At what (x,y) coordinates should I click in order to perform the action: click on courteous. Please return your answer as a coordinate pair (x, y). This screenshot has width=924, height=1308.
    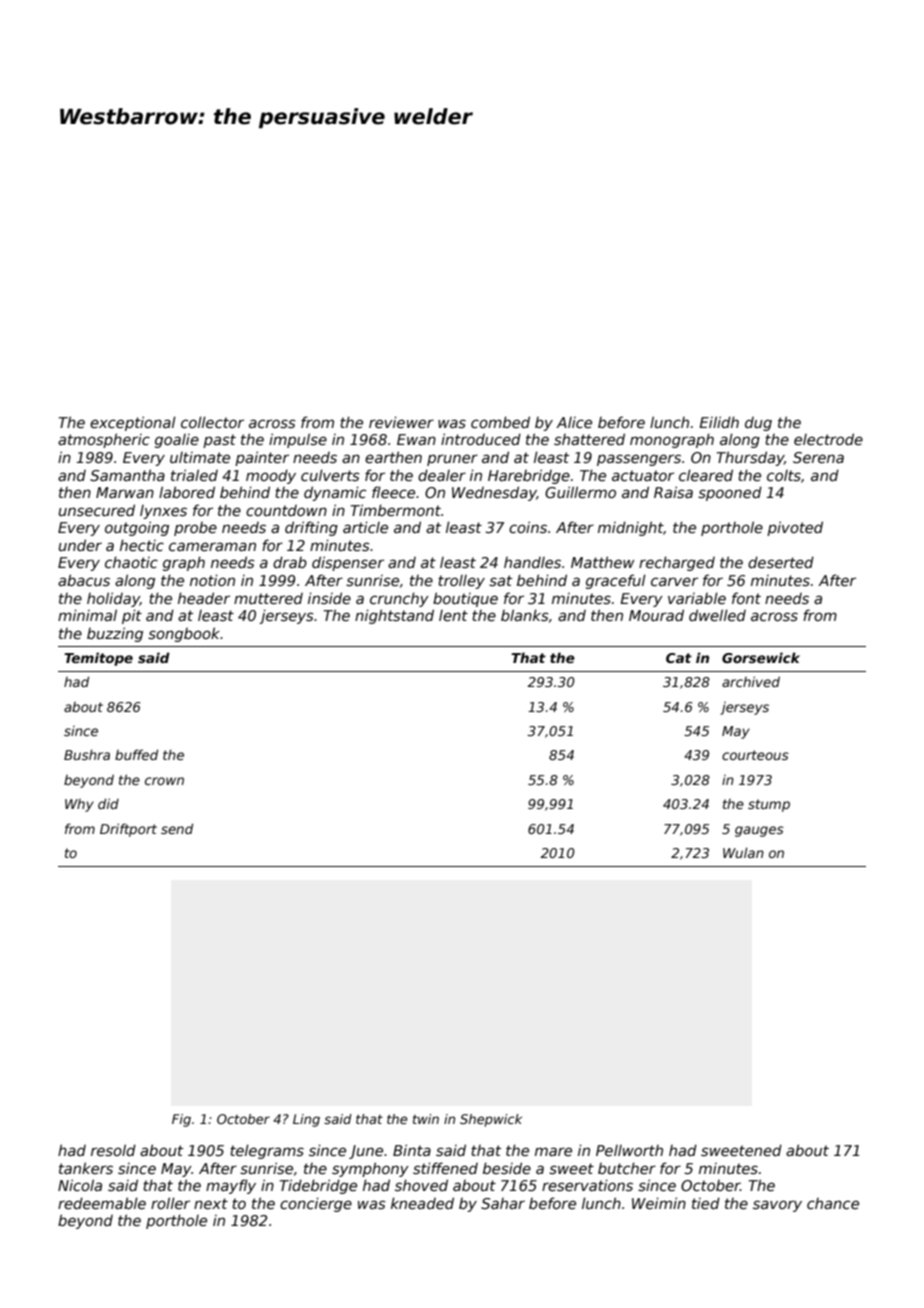
    Looking at the image, I should click on (755, 755).
